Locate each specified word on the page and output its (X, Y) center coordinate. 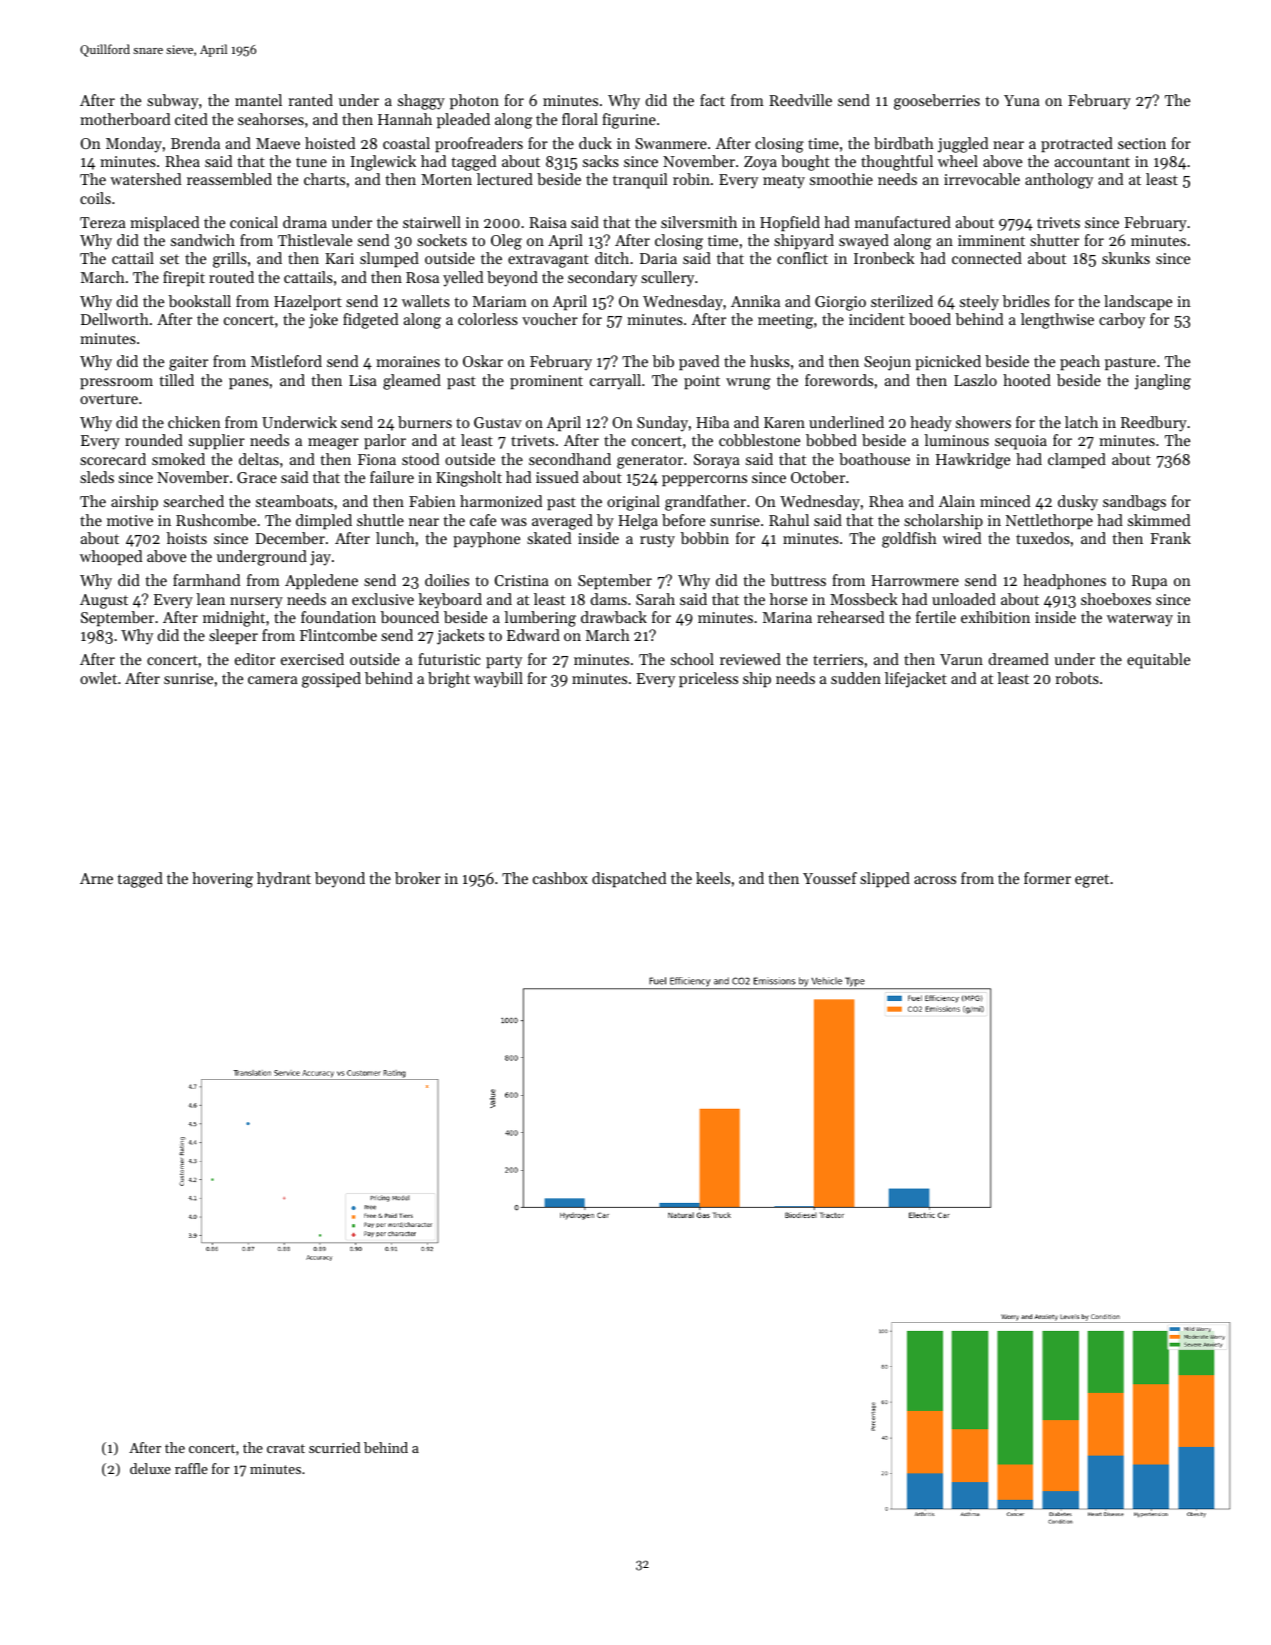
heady (931, 424)
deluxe (150, 1468)
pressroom (116, 383)
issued (557, 477)
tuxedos (1043, 538)
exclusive (383, 599)
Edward (533, 635)
